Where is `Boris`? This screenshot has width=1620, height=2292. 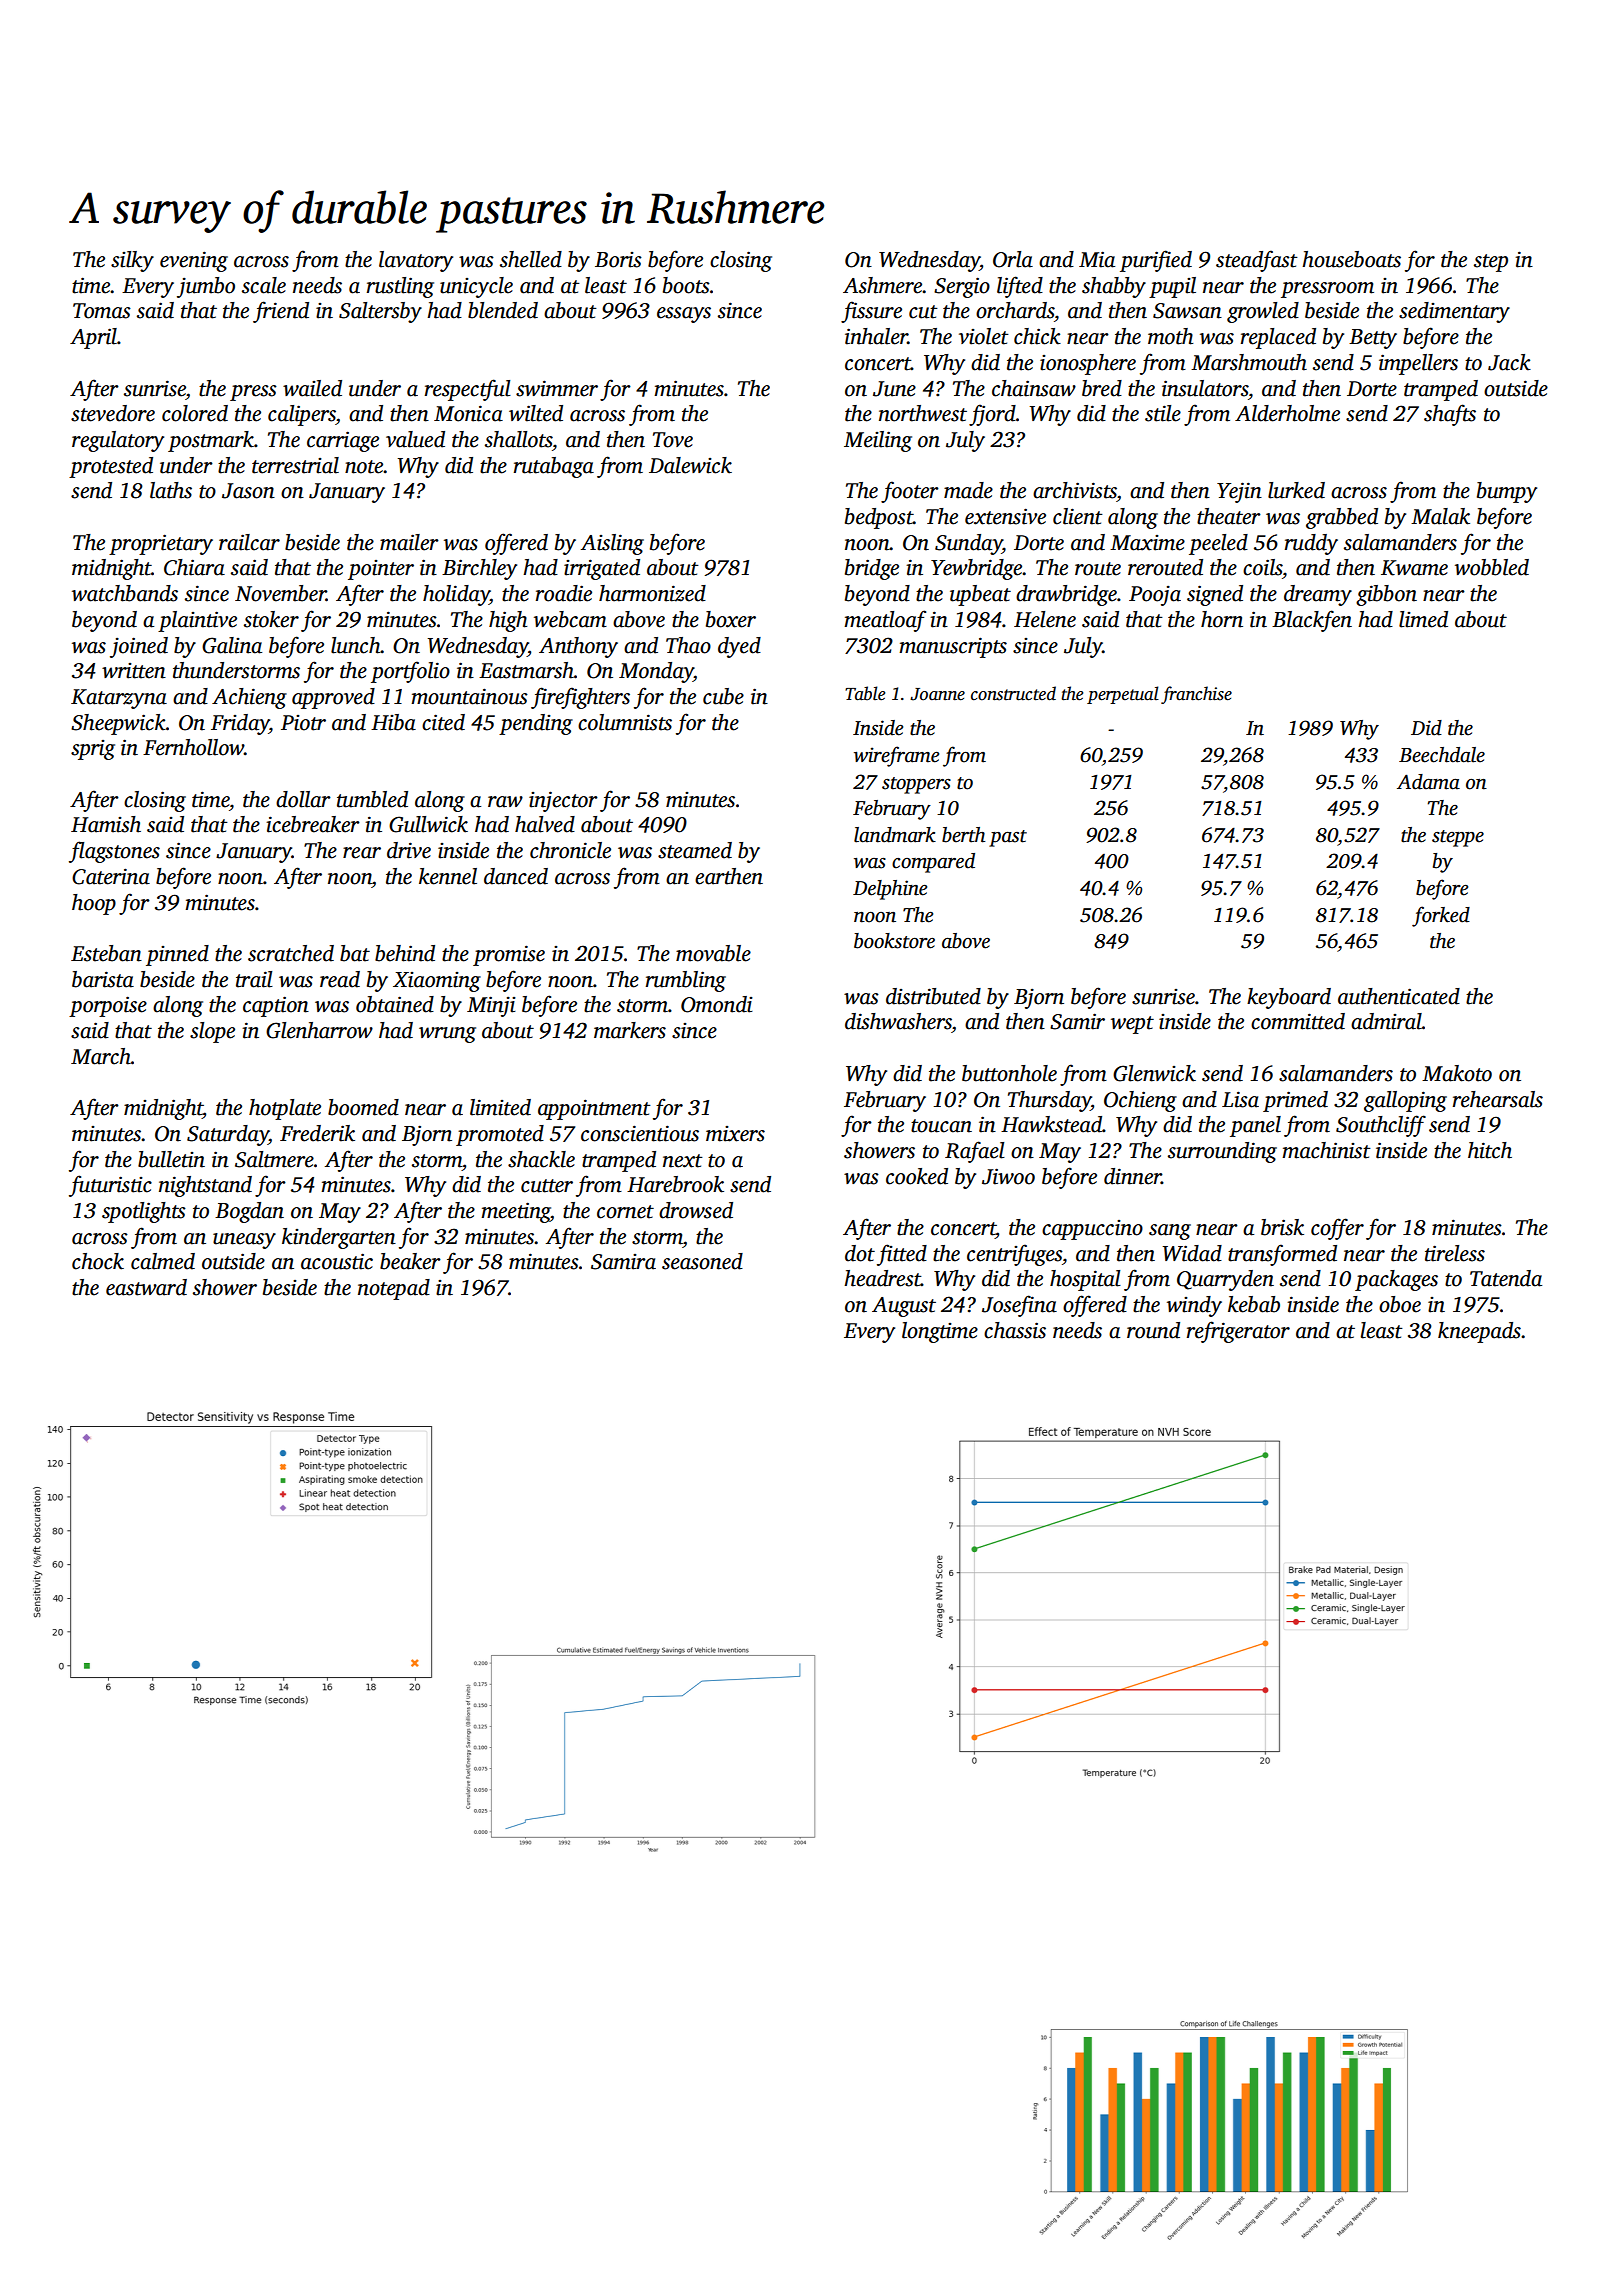
Boris is located at coordinates (618, 260).
